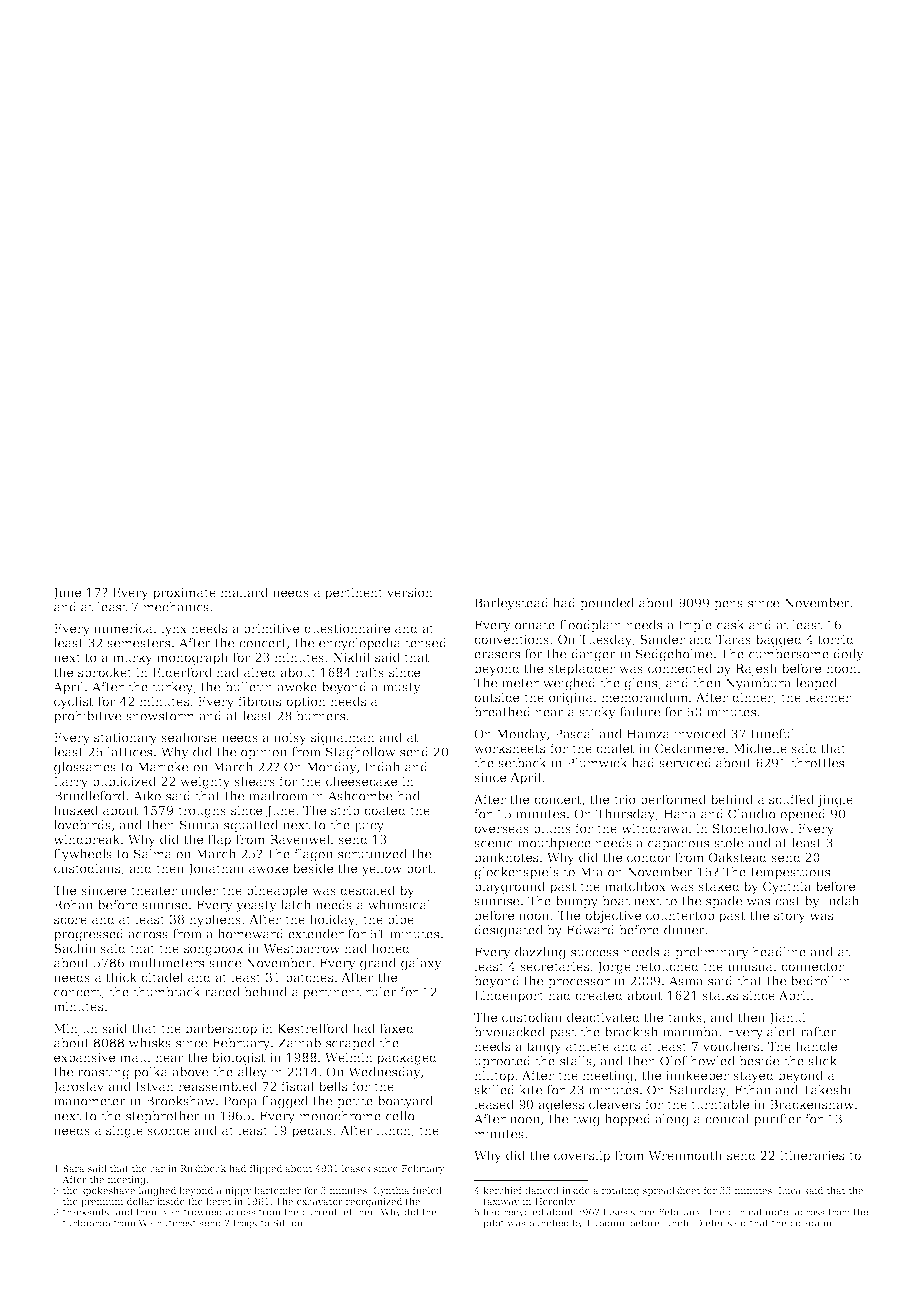  What do you see at coordinates (277, 1190) in the document?
I see `bartender` at bounding box center [277, 1190].
